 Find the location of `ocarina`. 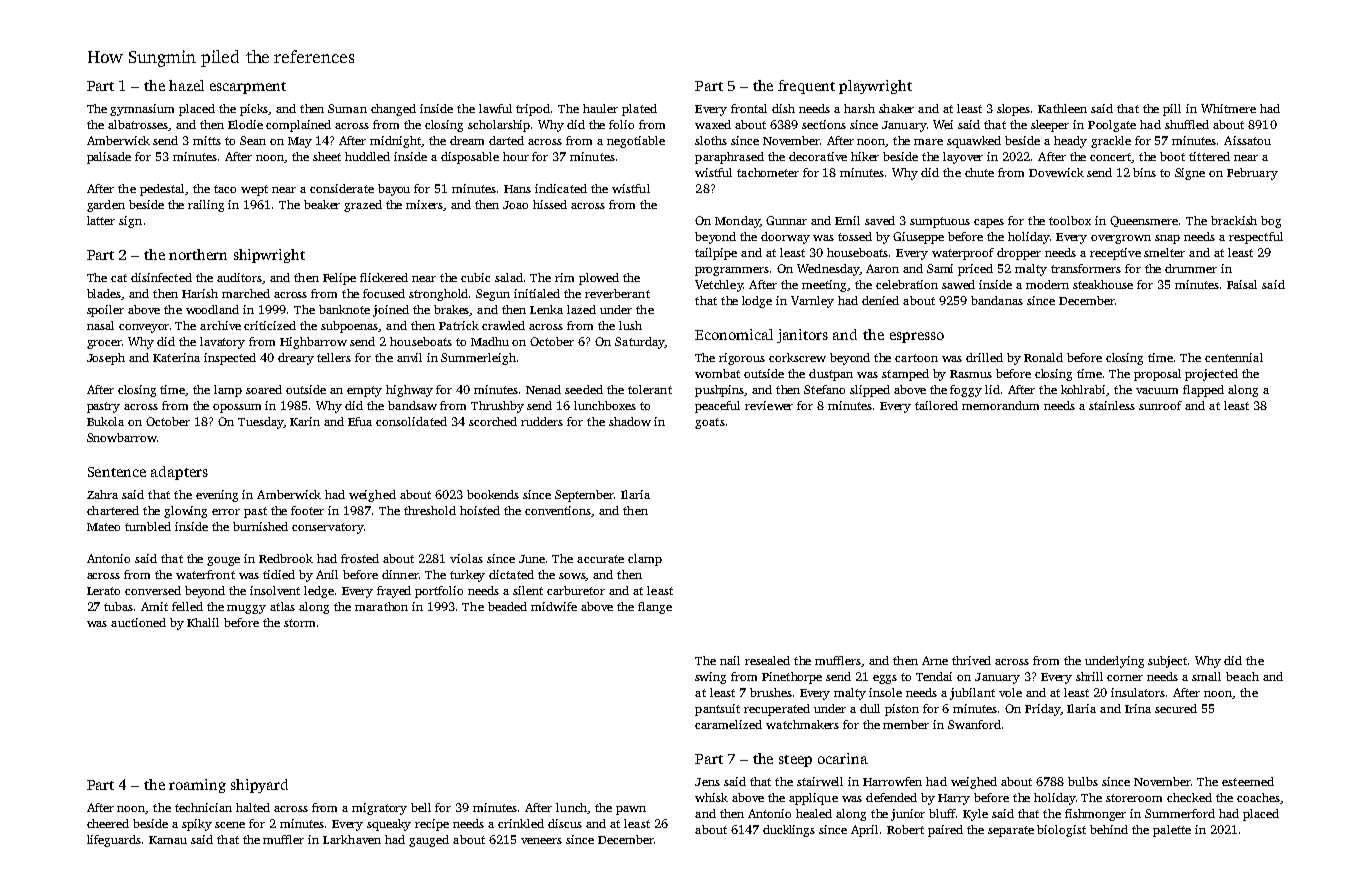

ocarina is located at coordinates (843, 758).
